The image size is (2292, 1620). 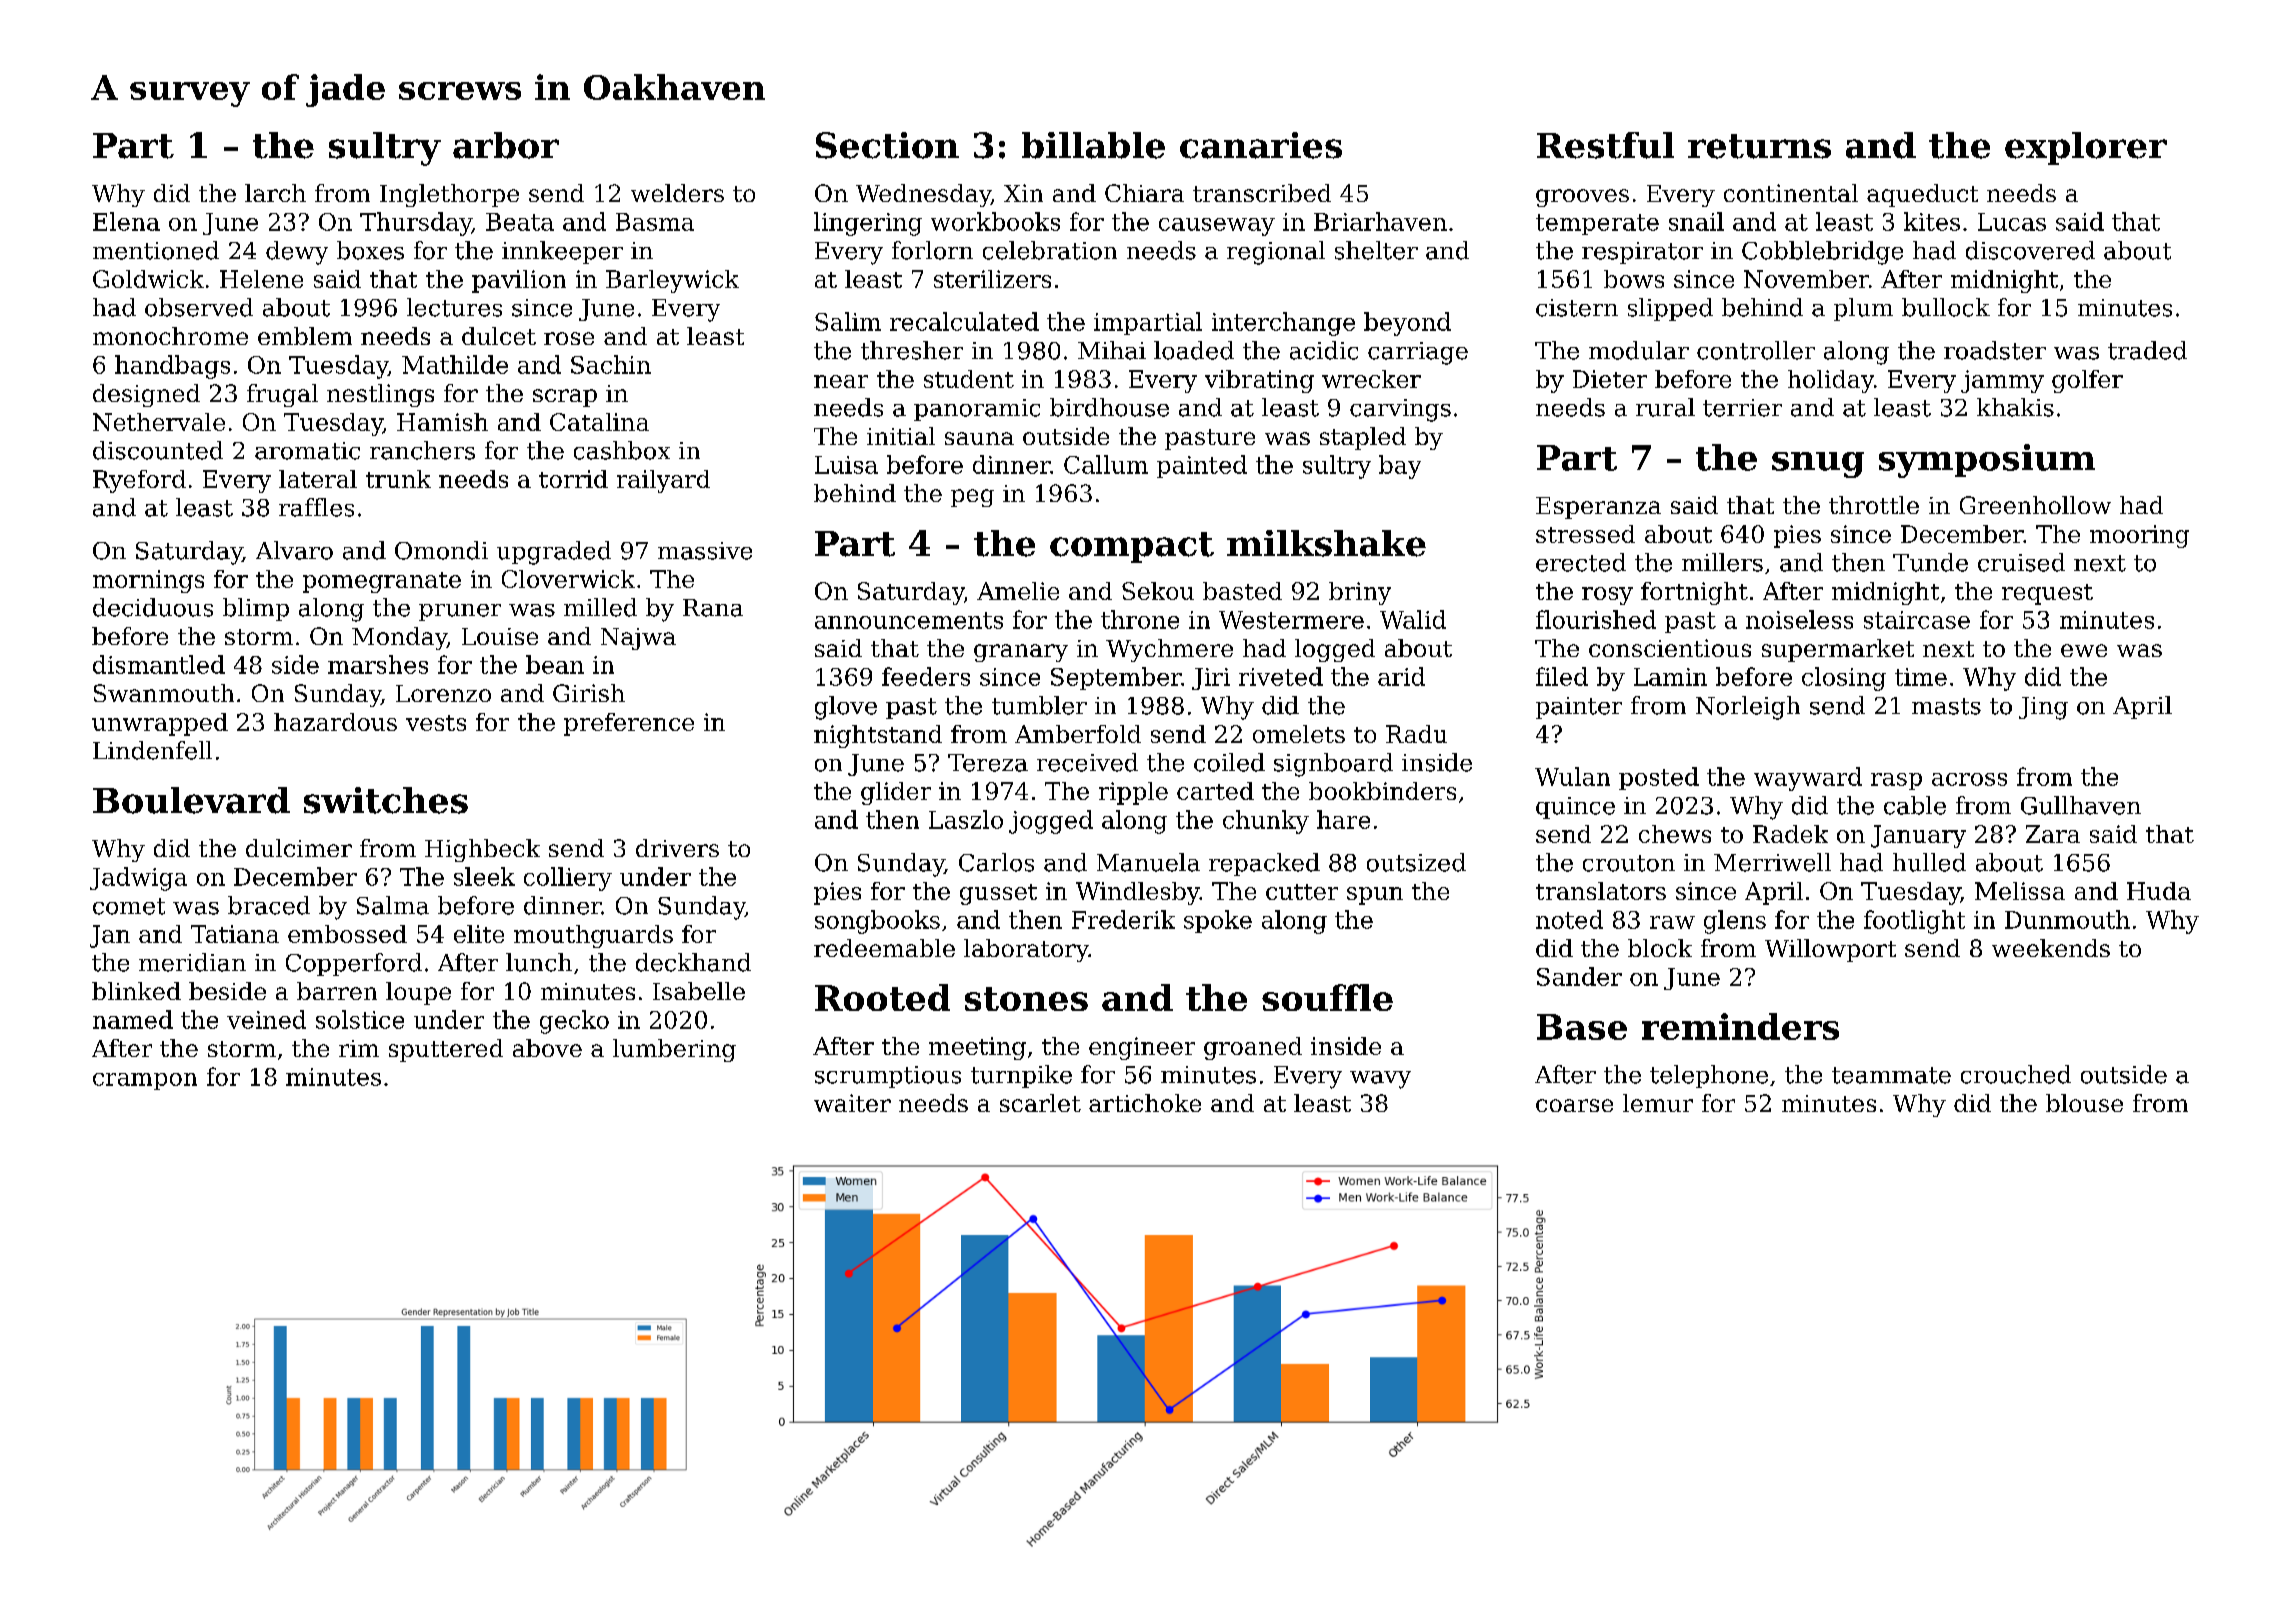 I want to click on Manuela, so click(x=1148, y=862).
